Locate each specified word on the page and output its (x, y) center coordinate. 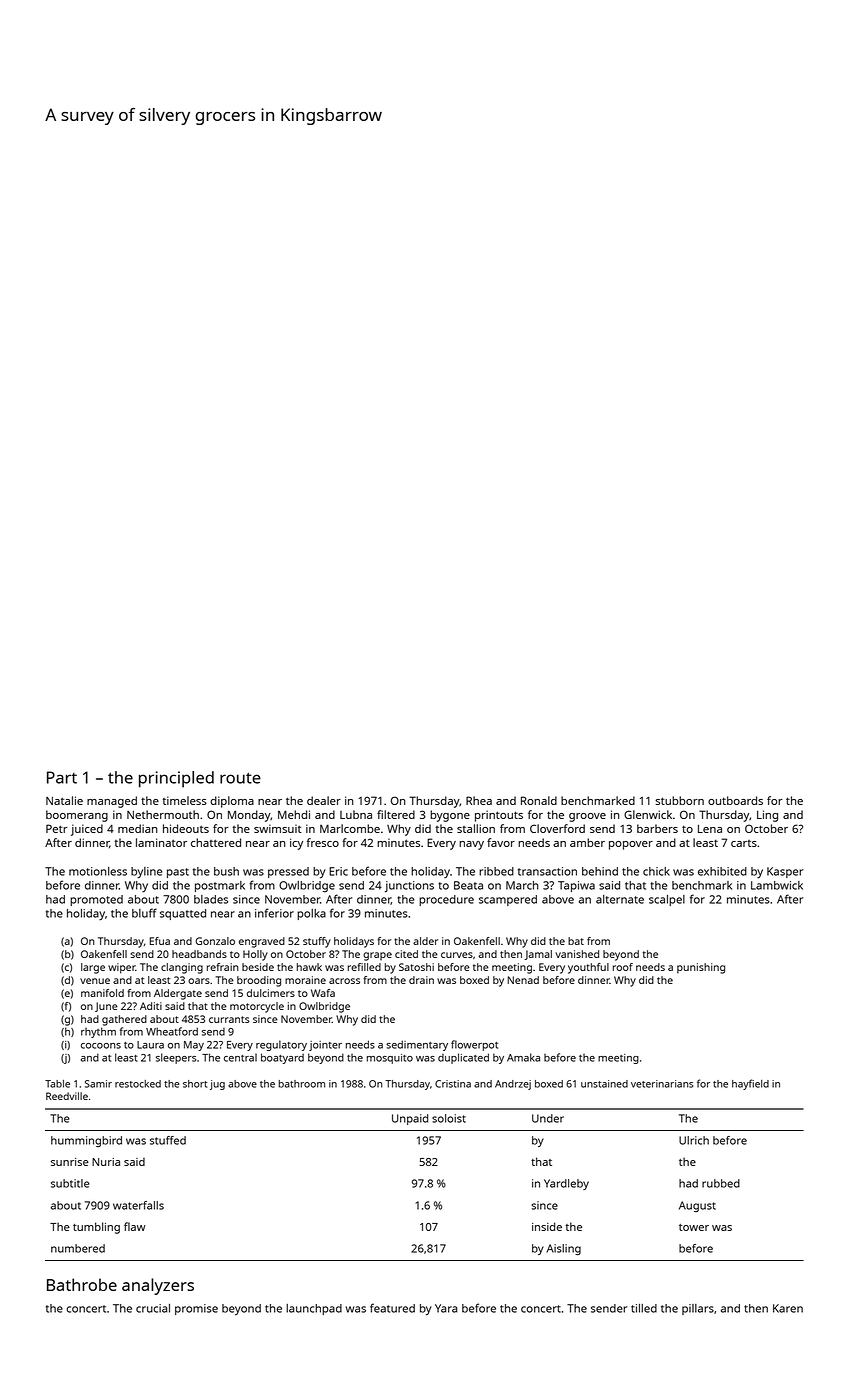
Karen (788, 1308)
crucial (153, 1308)
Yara (446, 1308)
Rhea (479, 800)
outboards (735, 800)
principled (176, 779)
